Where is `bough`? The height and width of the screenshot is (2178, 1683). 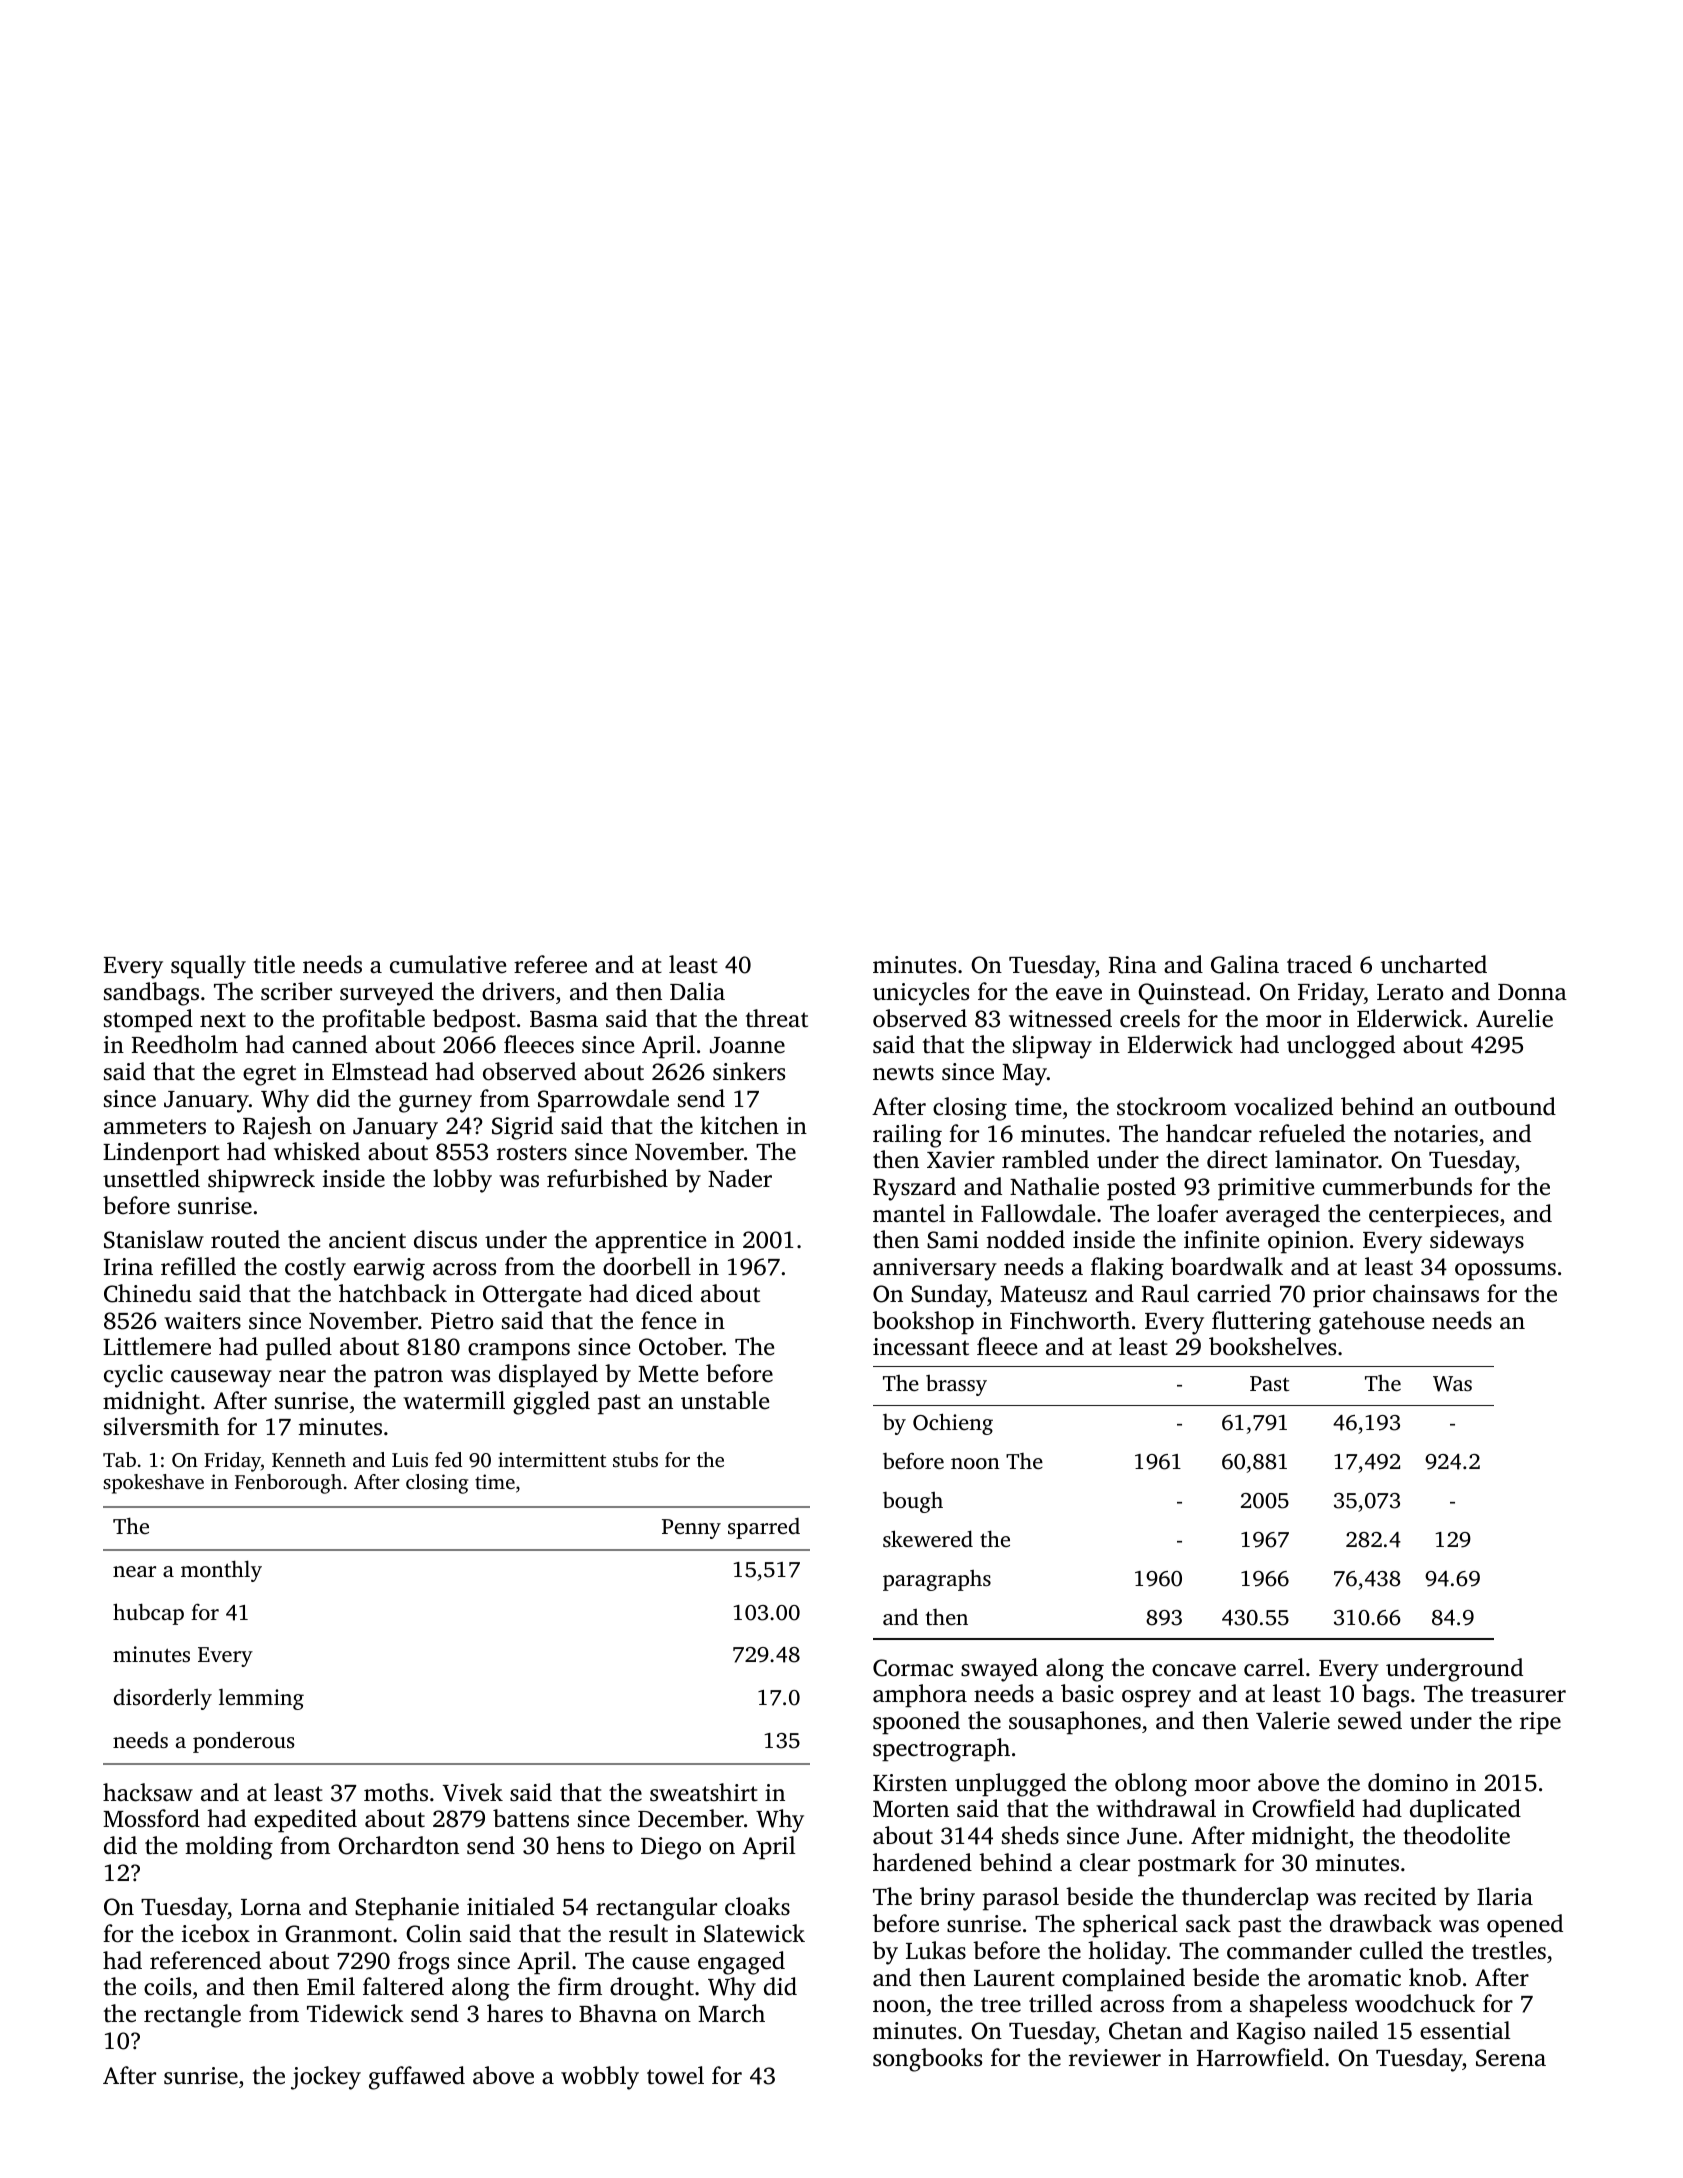
bough is located at coordinates (913, 1502).
